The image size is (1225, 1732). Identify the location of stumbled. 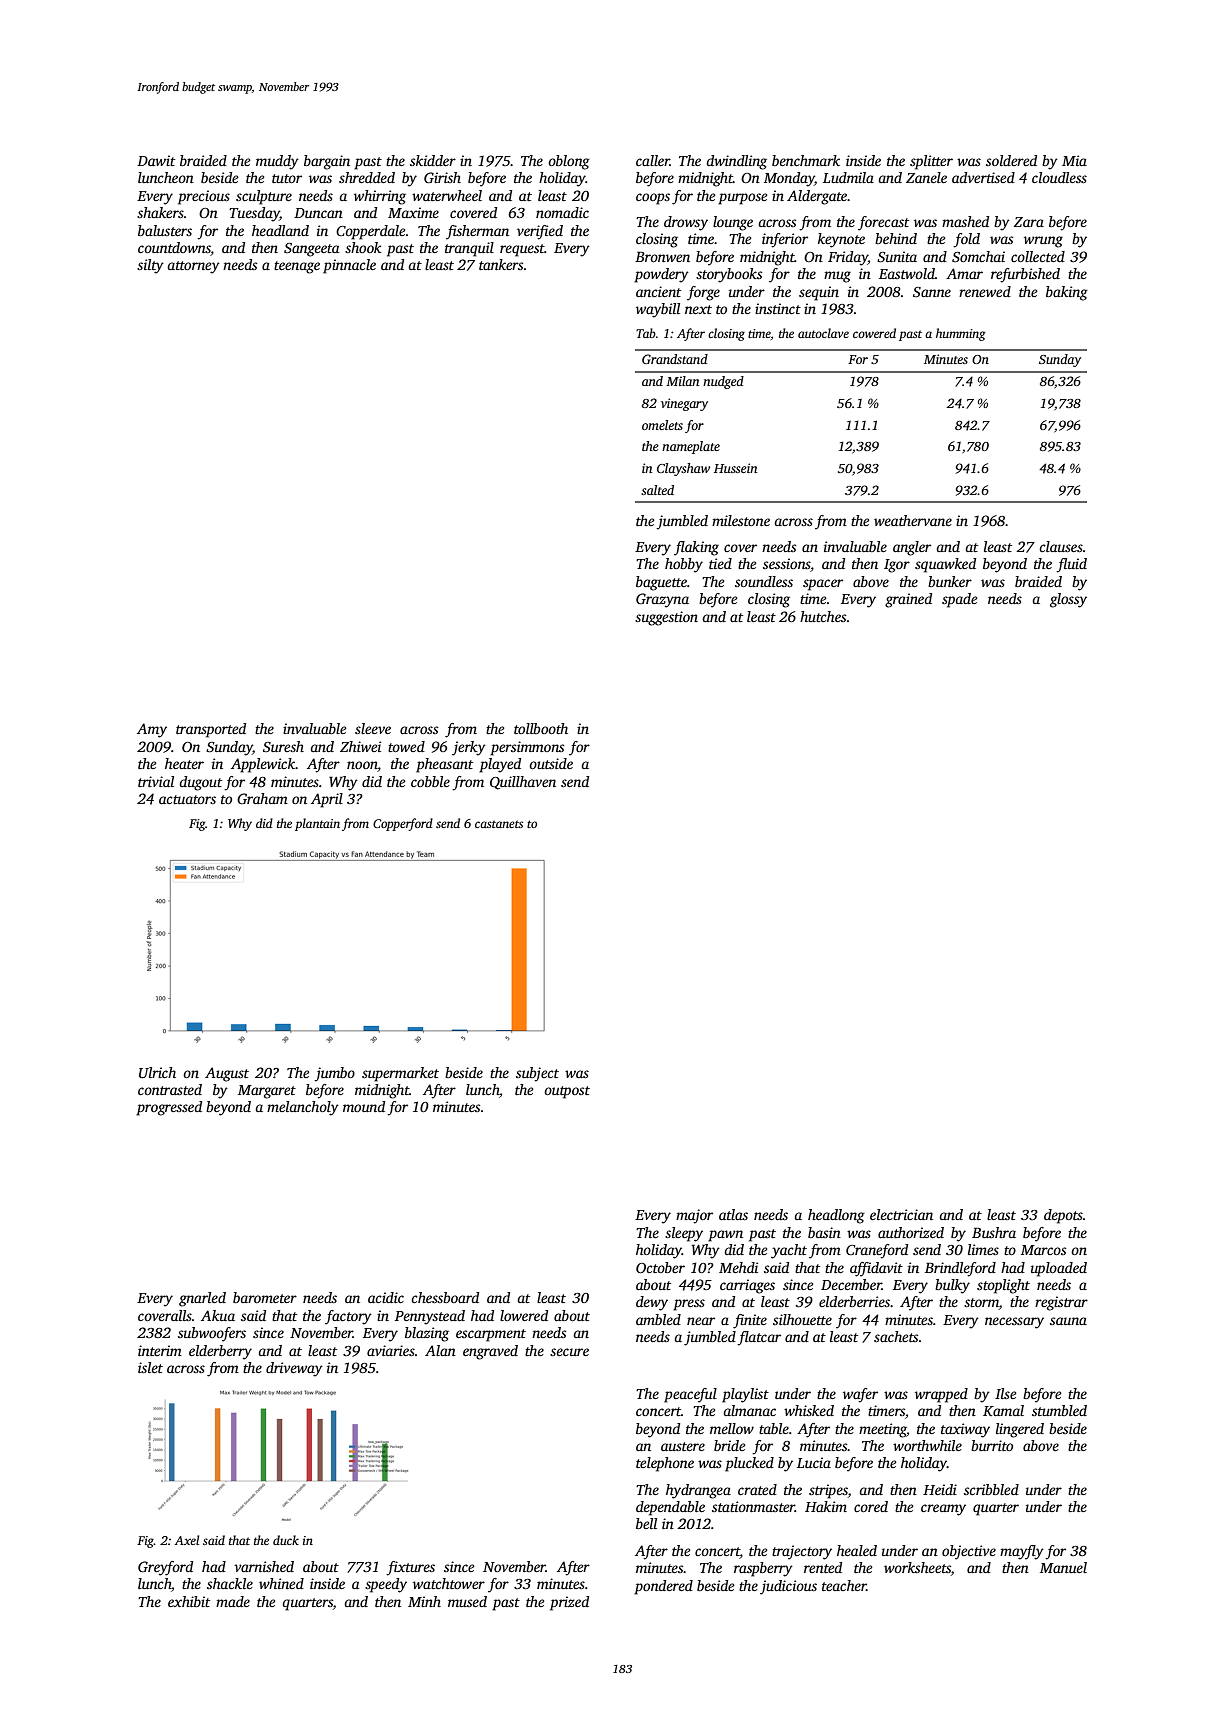
(1059, 1410).
